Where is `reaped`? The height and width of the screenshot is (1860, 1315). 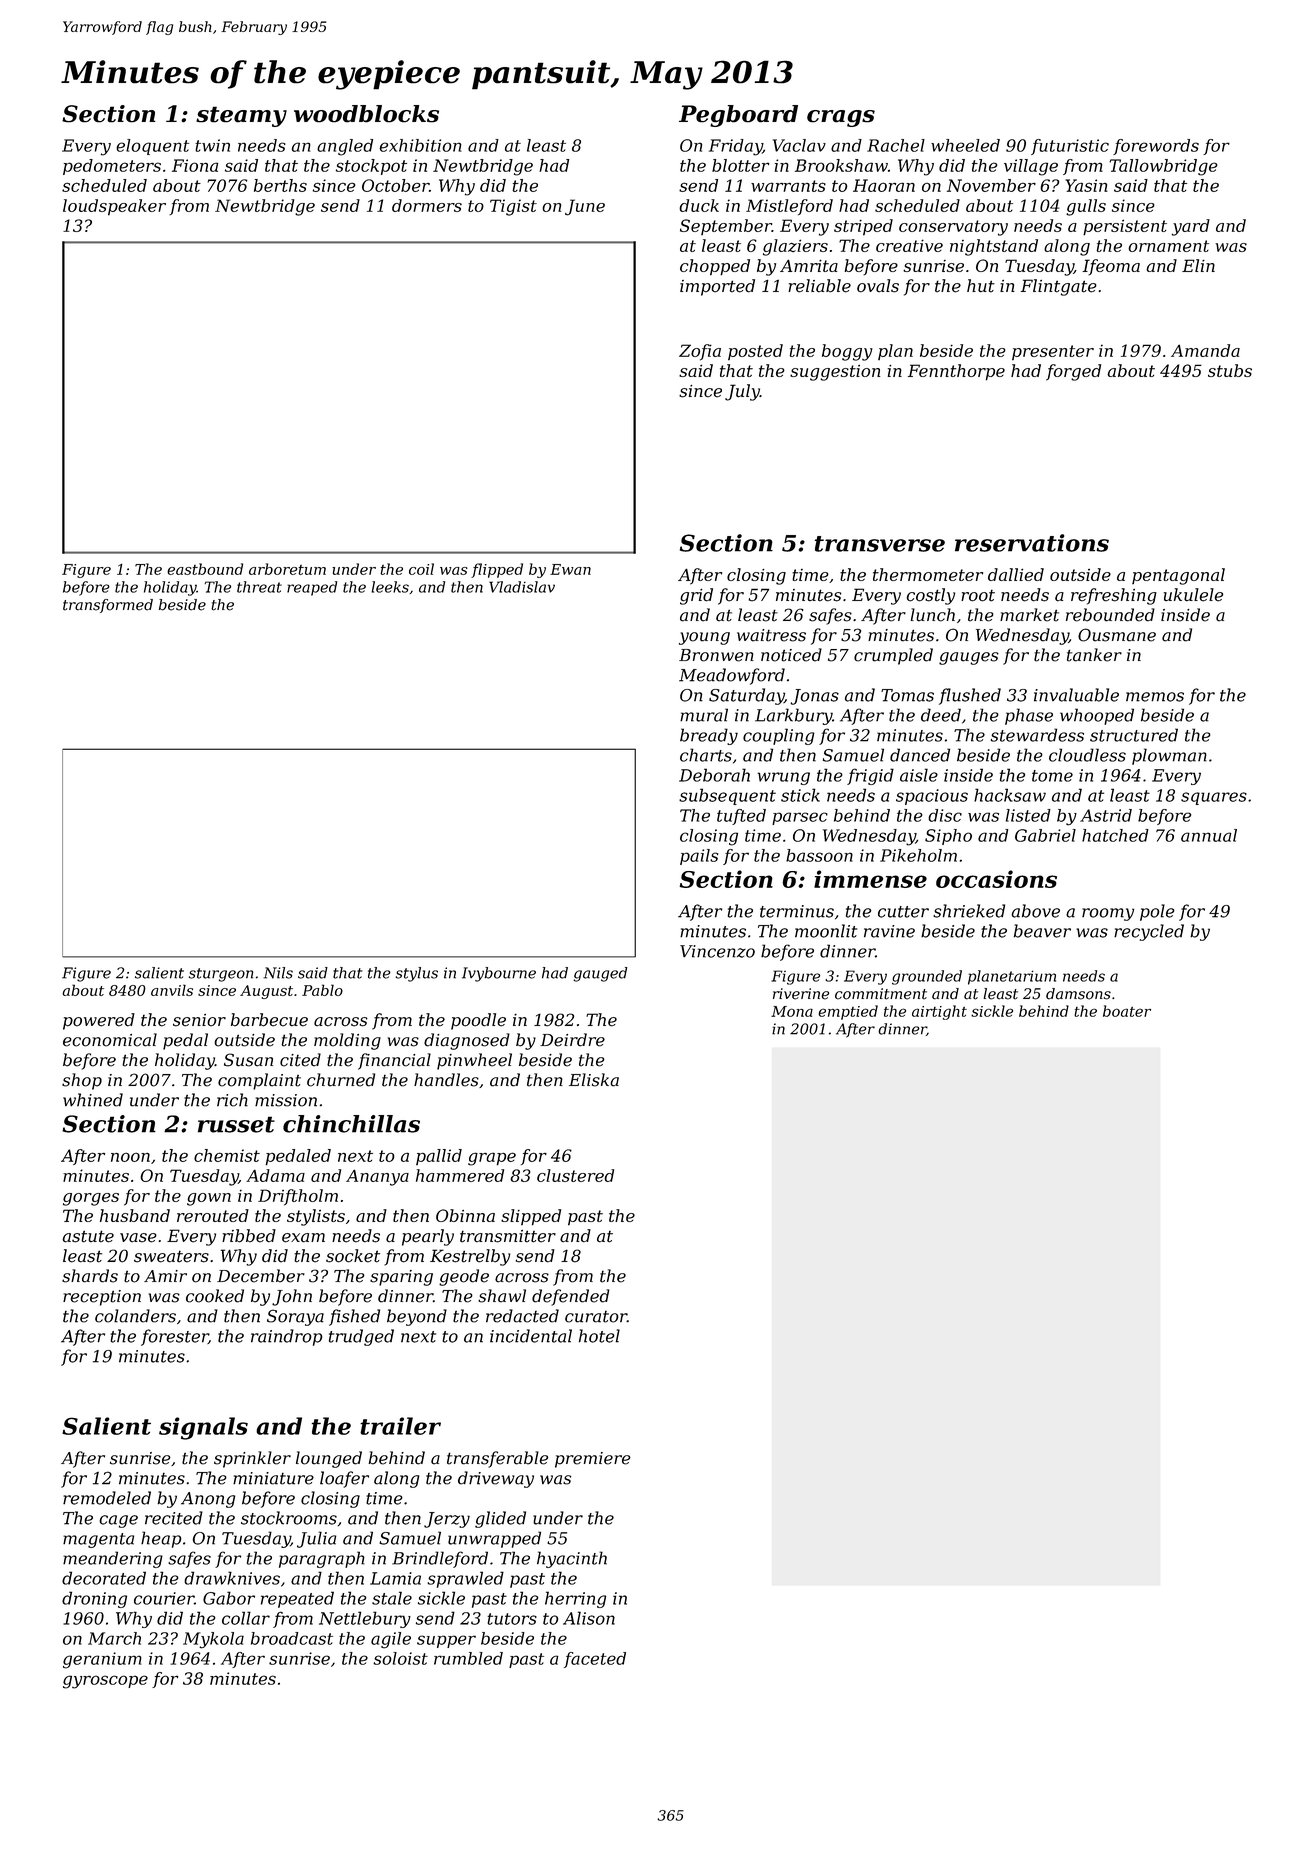
reaped is located at coordinates (312, 588).
